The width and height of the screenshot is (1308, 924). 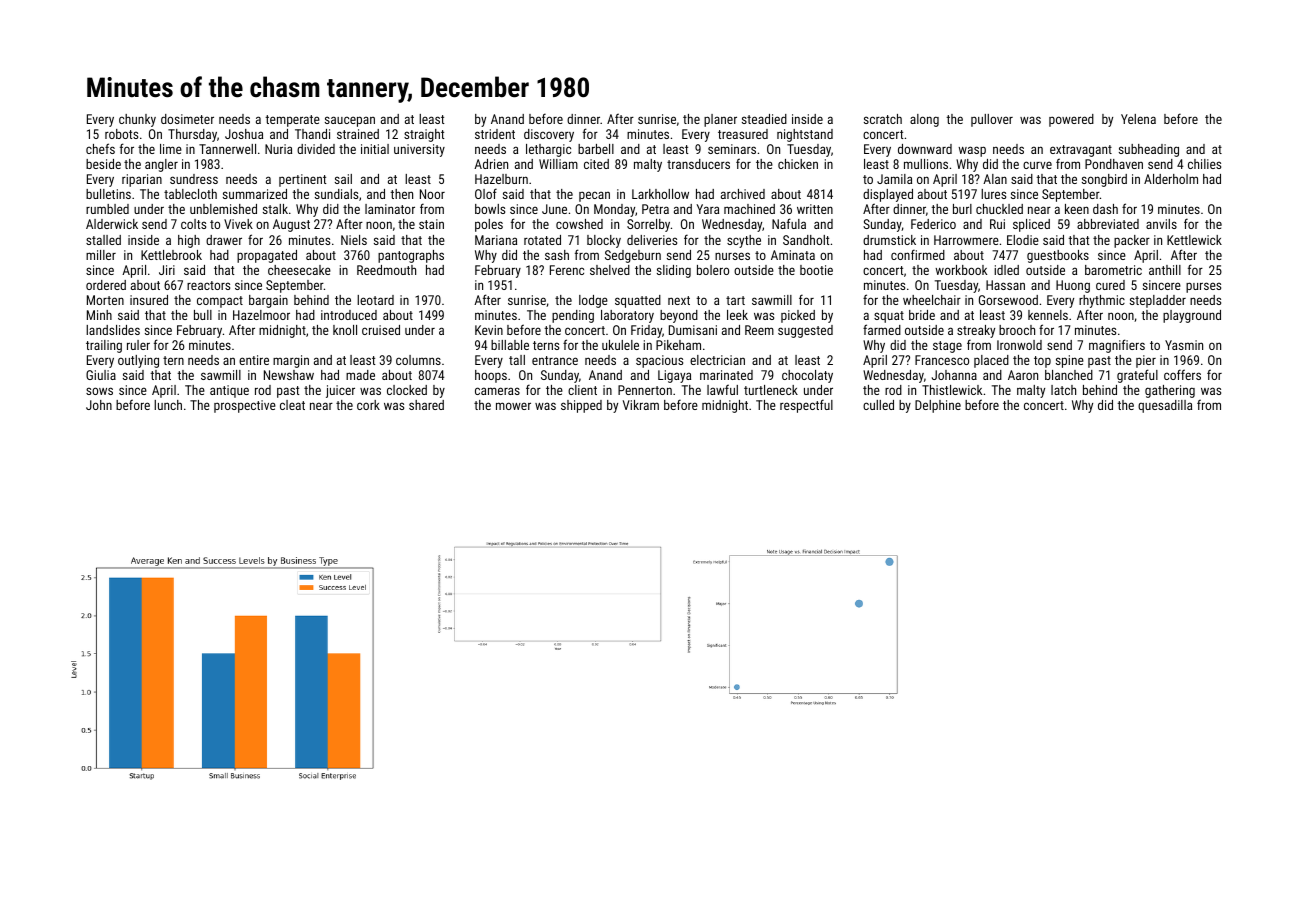 What do you see at coordinates (1165, 406) in the screenshot?
I see `quesadilla` at bounding box center [1165, 406].
